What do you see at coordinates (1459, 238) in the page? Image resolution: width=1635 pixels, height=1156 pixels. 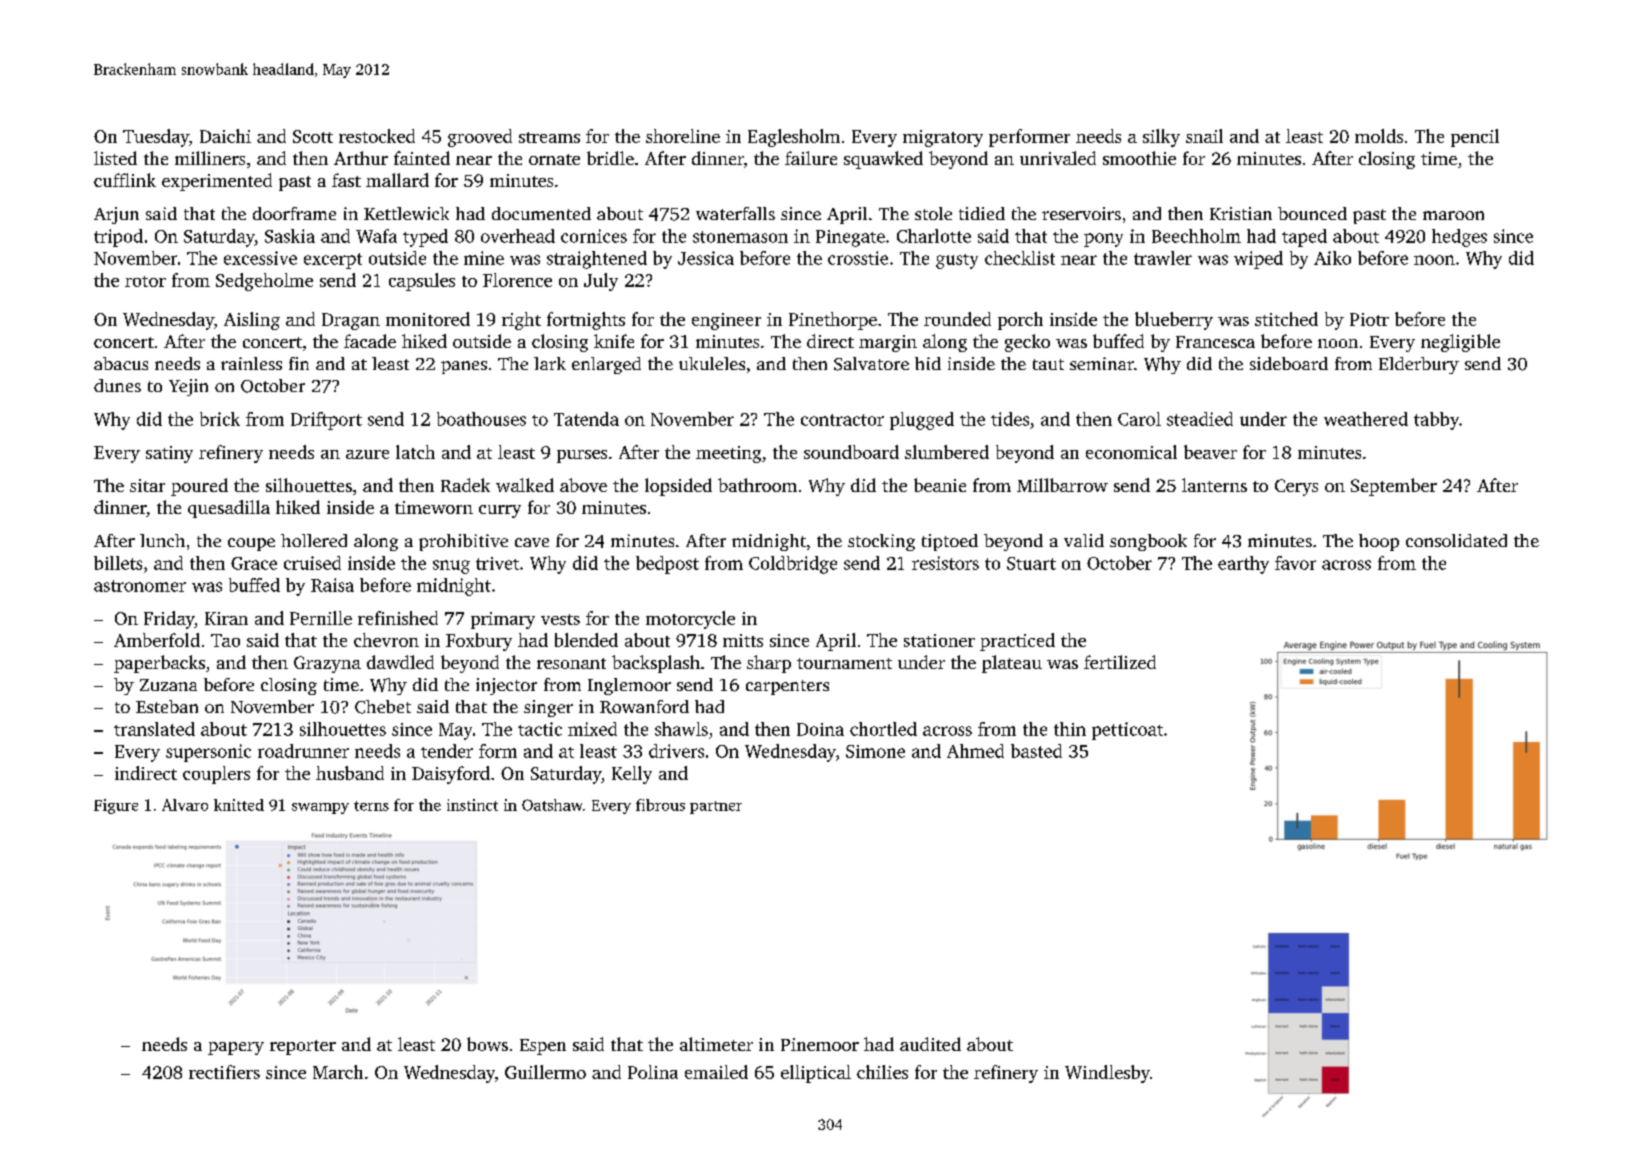 I see `hedges` at bounding box center [1459, 238].
